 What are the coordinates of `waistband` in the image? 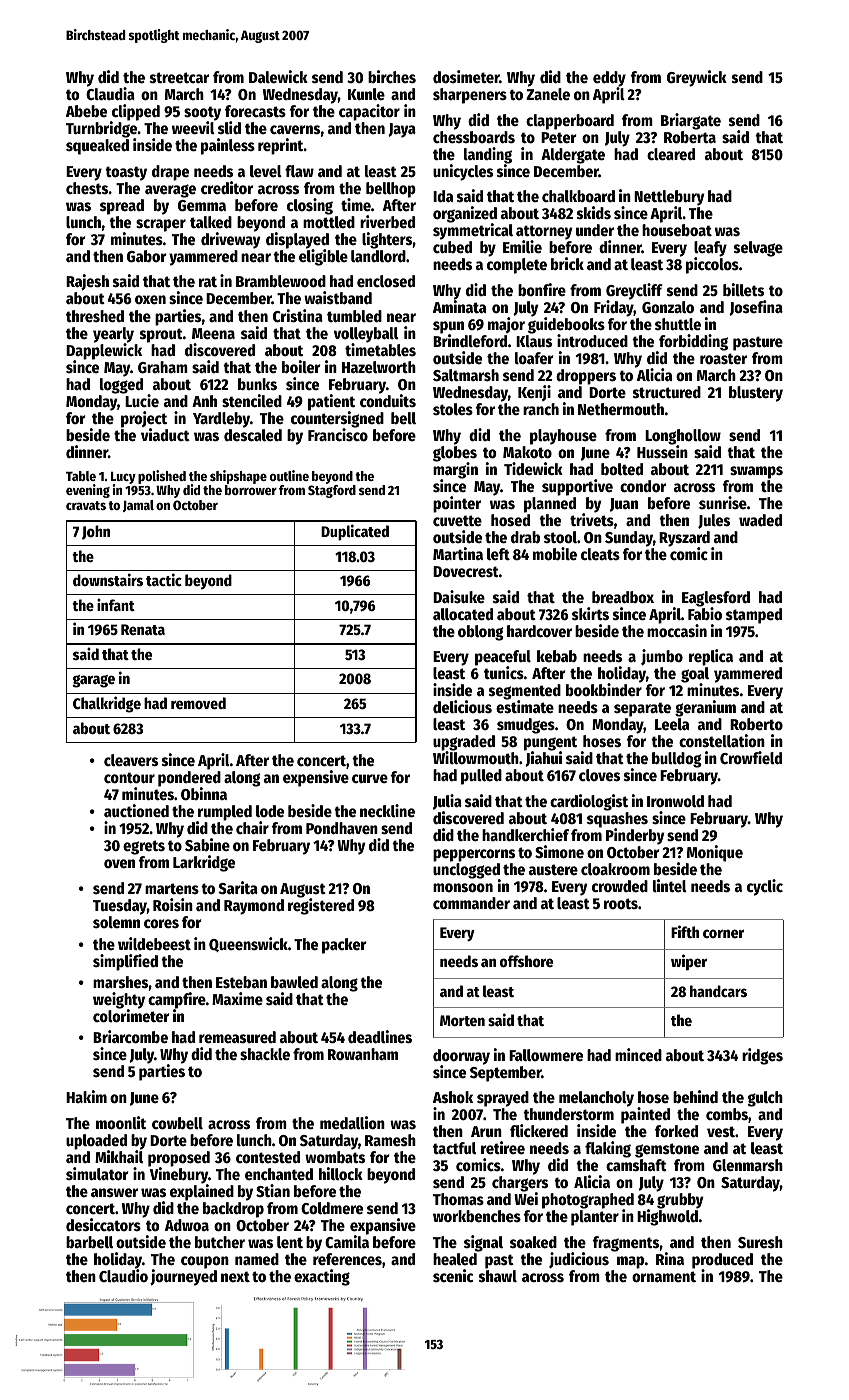 It's located at (338, 297).
